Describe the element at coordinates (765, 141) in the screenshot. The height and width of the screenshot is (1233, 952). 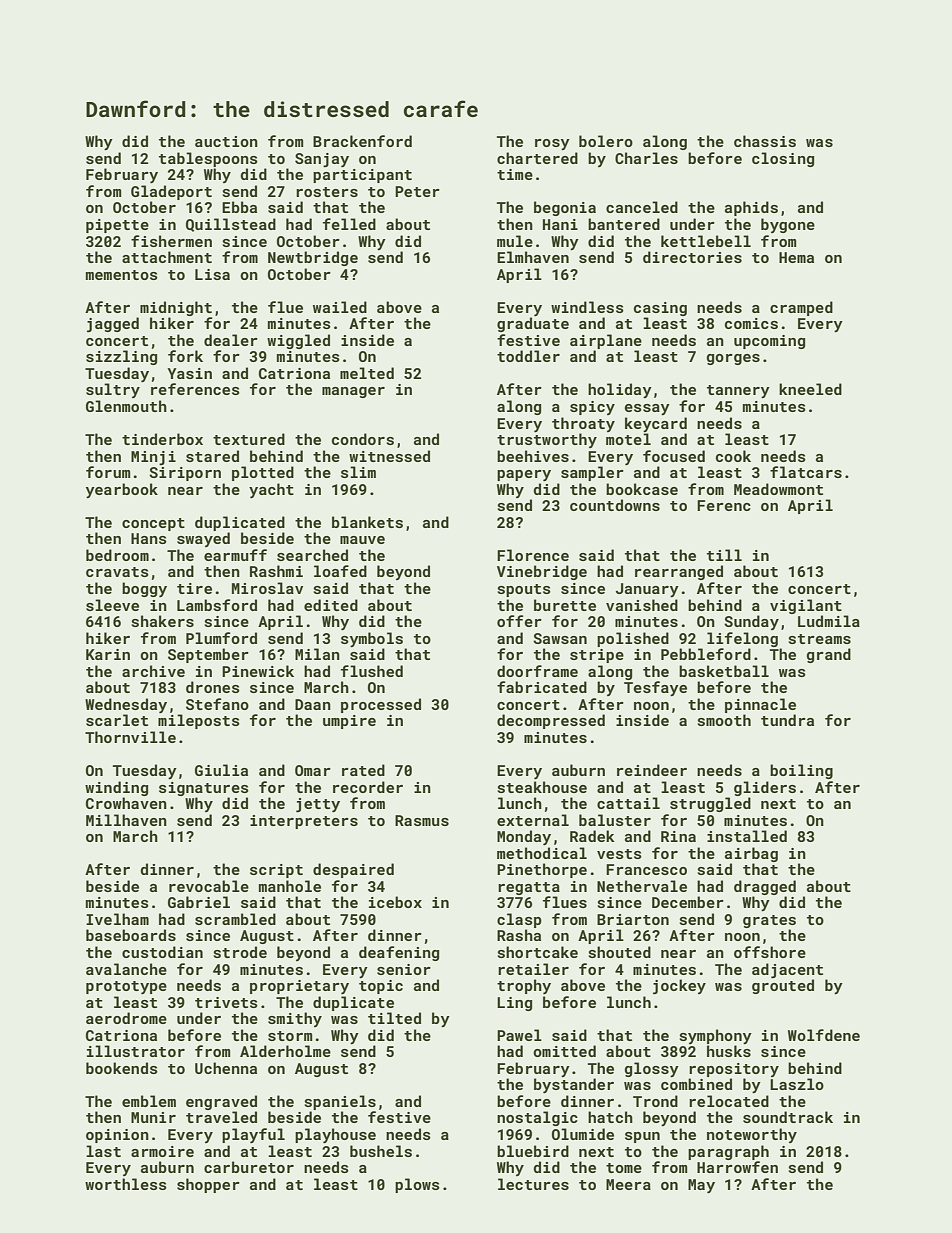
I see `chassis` at that location.
